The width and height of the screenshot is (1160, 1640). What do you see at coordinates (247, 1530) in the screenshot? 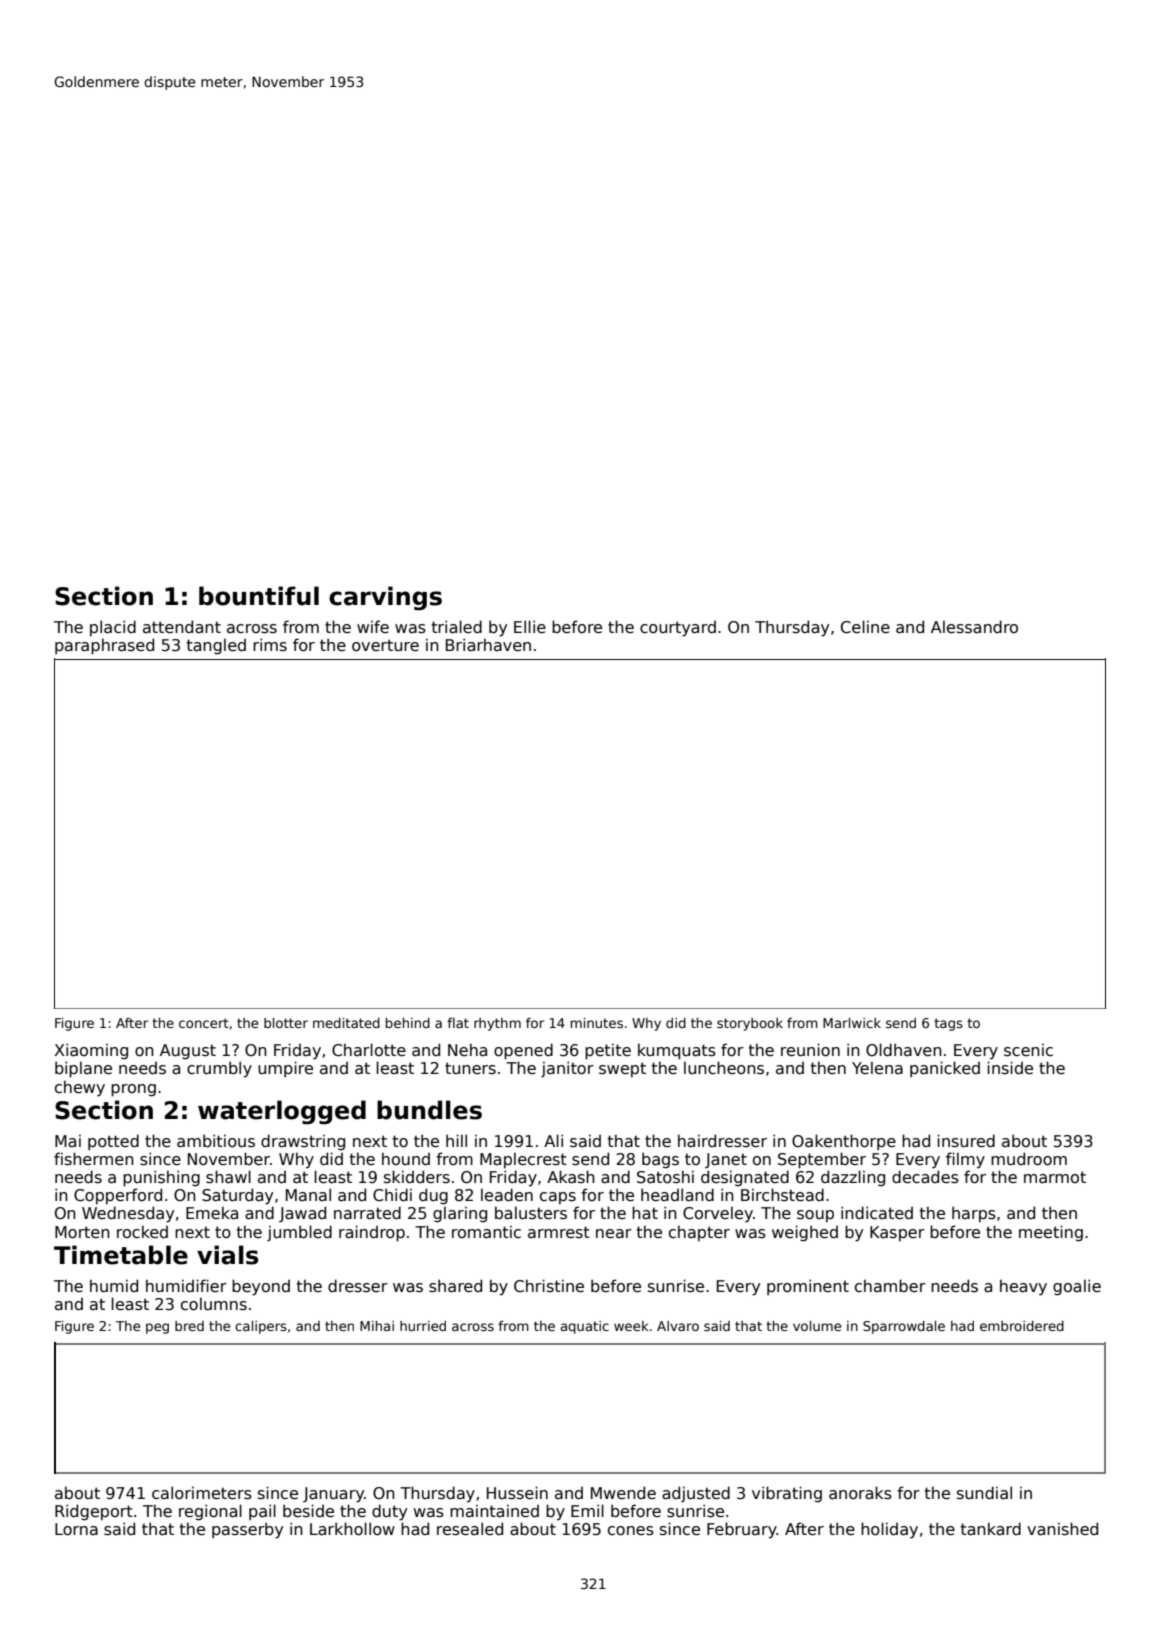
I see `passerby` at bounding box center [247, 1530].
